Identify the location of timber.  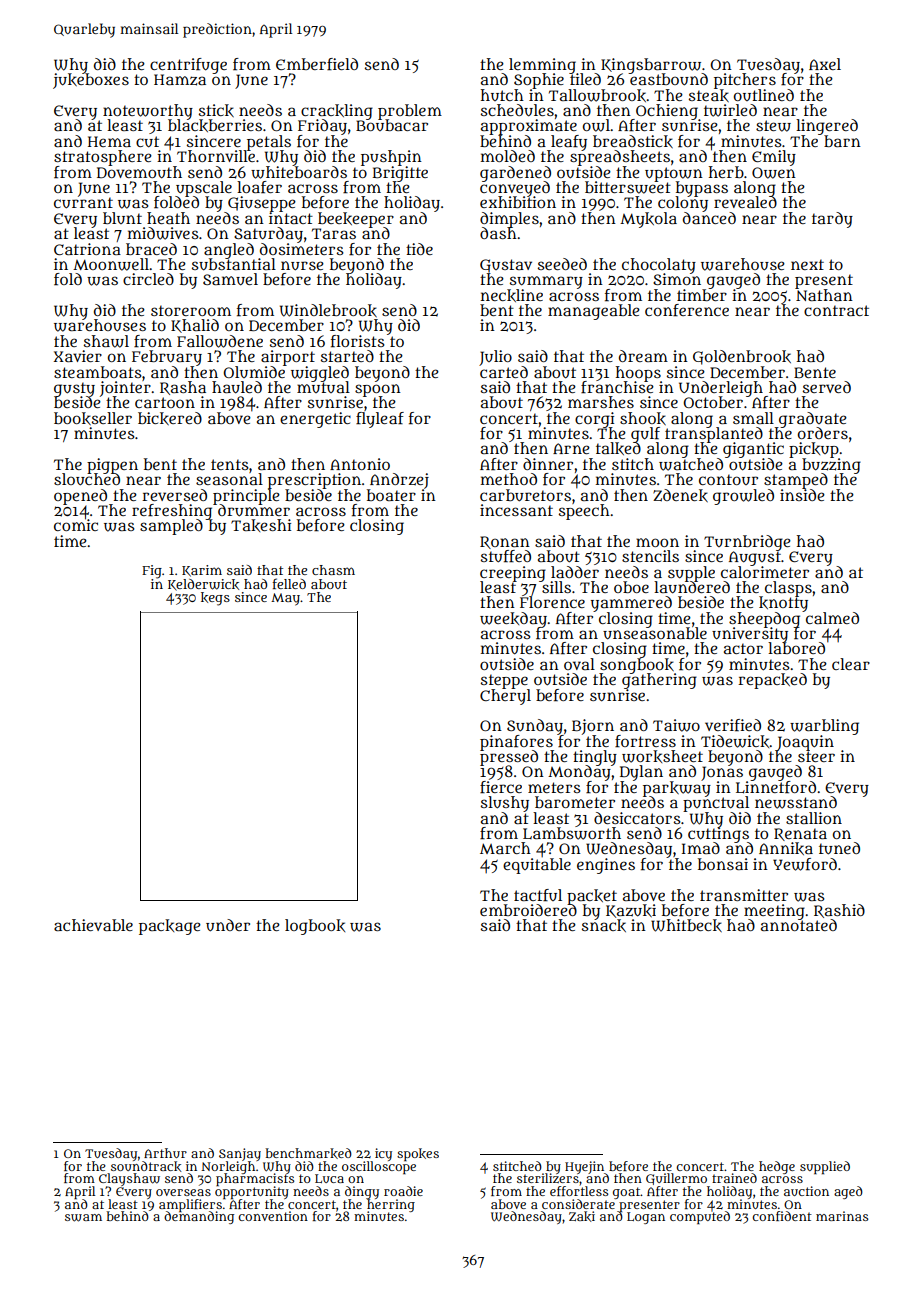
(702, 295).
